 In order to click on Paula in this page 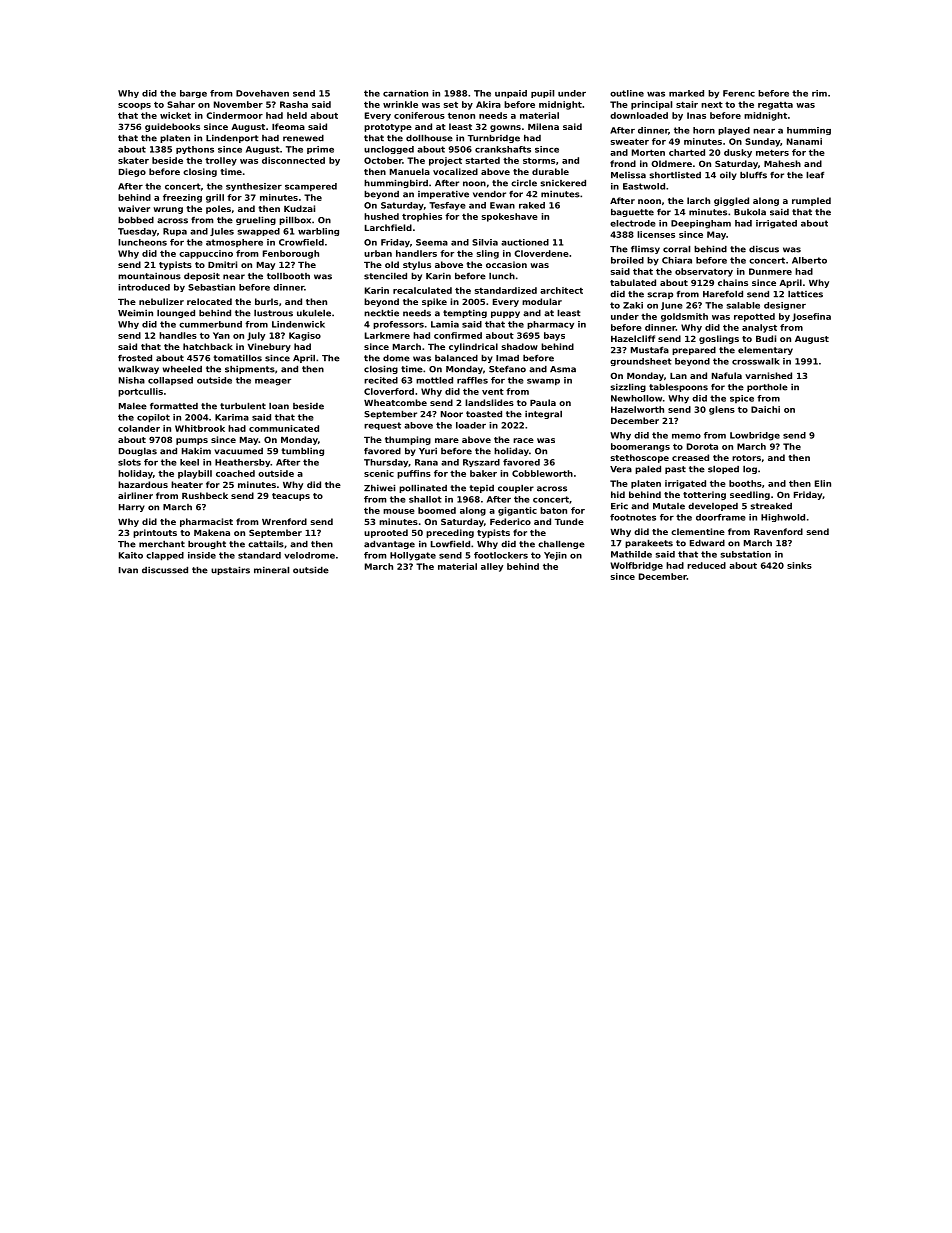, I will do `click(543, 402)`.
